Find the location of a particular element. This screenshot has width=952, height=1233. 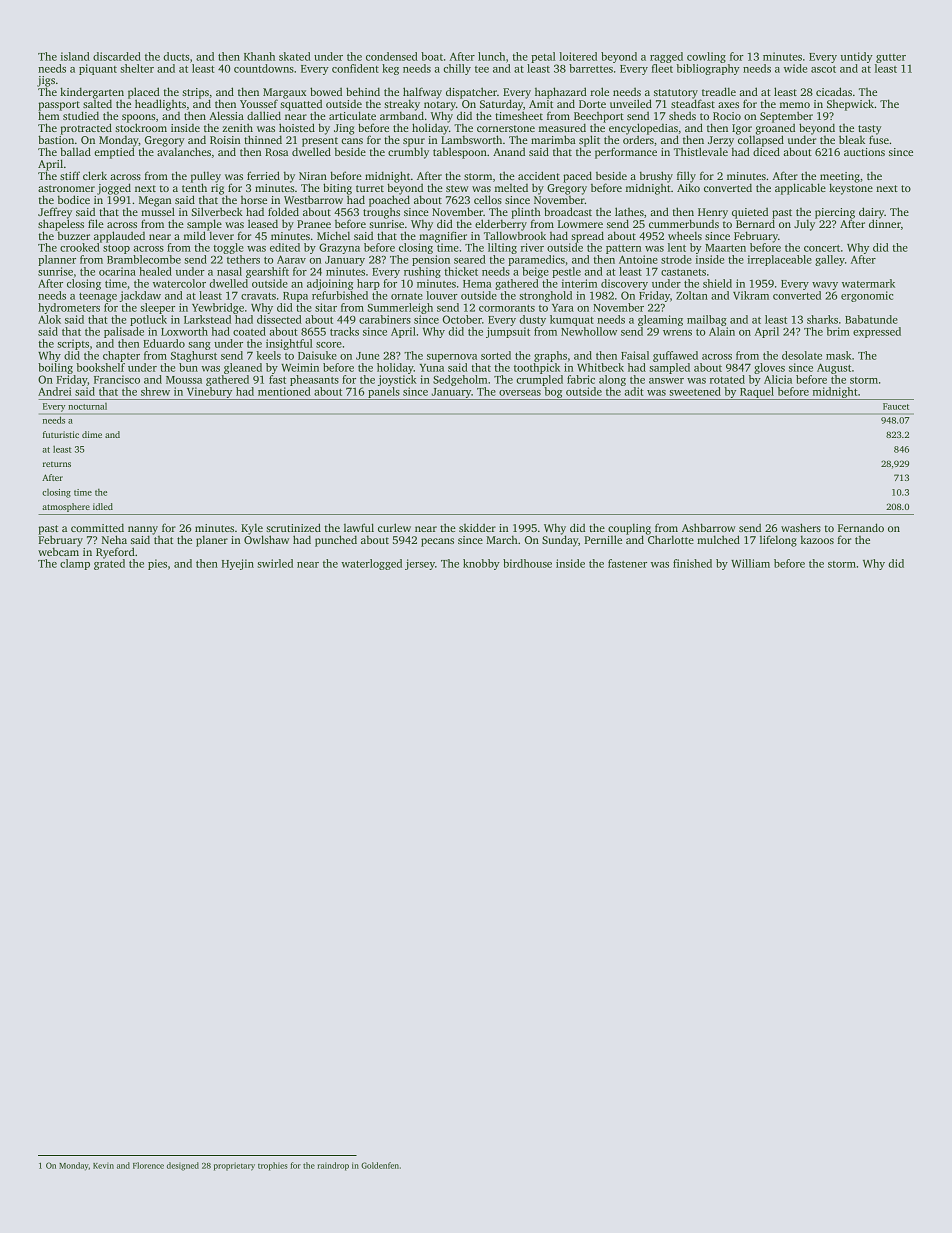

Goldenfen is located at coordinates (380, 1165).
